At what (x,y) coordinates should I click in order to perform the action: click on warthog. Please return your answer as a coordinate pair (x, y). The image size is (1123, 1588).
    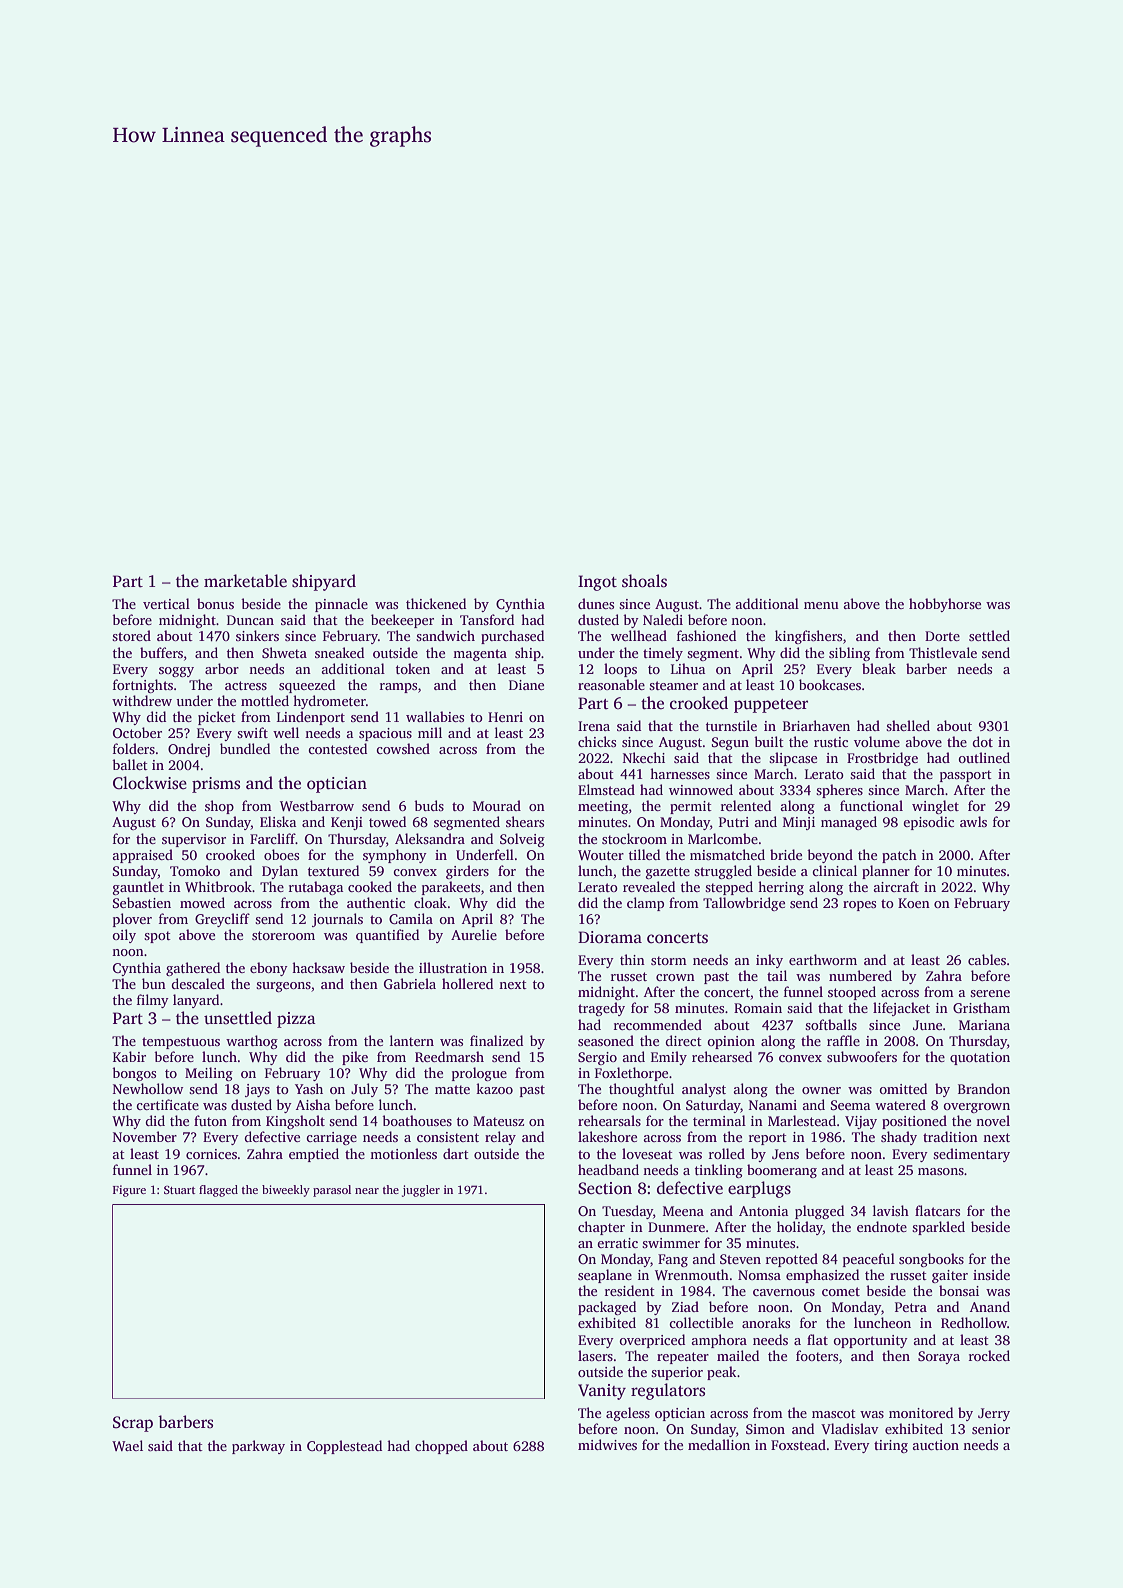
    Looking at the image, I should click on (252, 1042).
